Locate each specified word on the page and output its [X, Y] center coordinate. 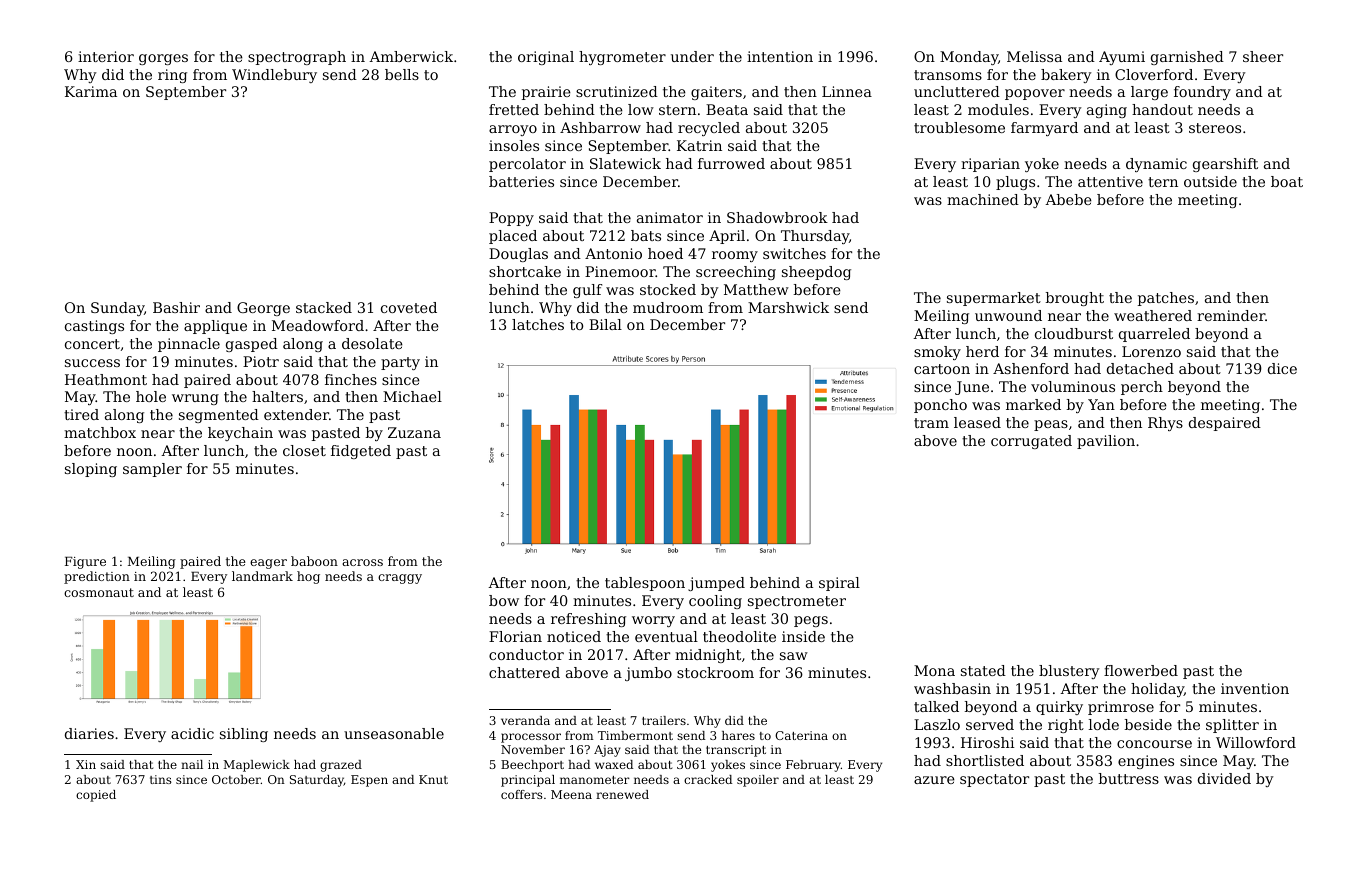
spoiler [758, 781]
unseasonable [394, 733]
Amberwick [411, 56]
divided [1224, 778]
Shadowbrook [777, 217]
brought [1074, 299]
